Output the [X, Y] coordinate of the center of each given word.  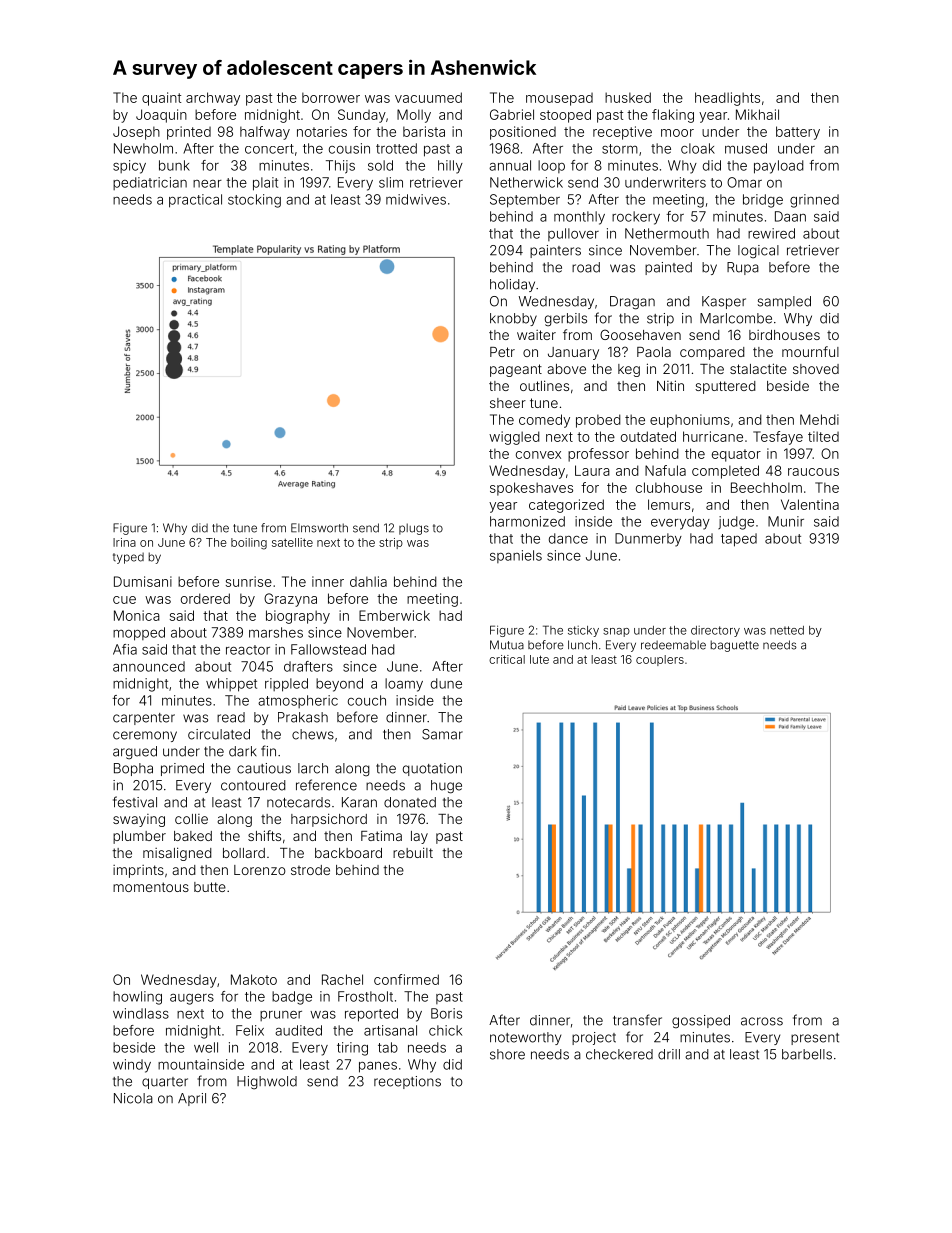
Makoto [254, 979]
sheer [508, 403]
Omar [744, 182]
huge [446, 787]
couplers [660, 660]
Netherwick [526, 182]
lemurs [669, 504]
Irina [124, 542]
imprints [138, 871]
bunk [174, 165]
